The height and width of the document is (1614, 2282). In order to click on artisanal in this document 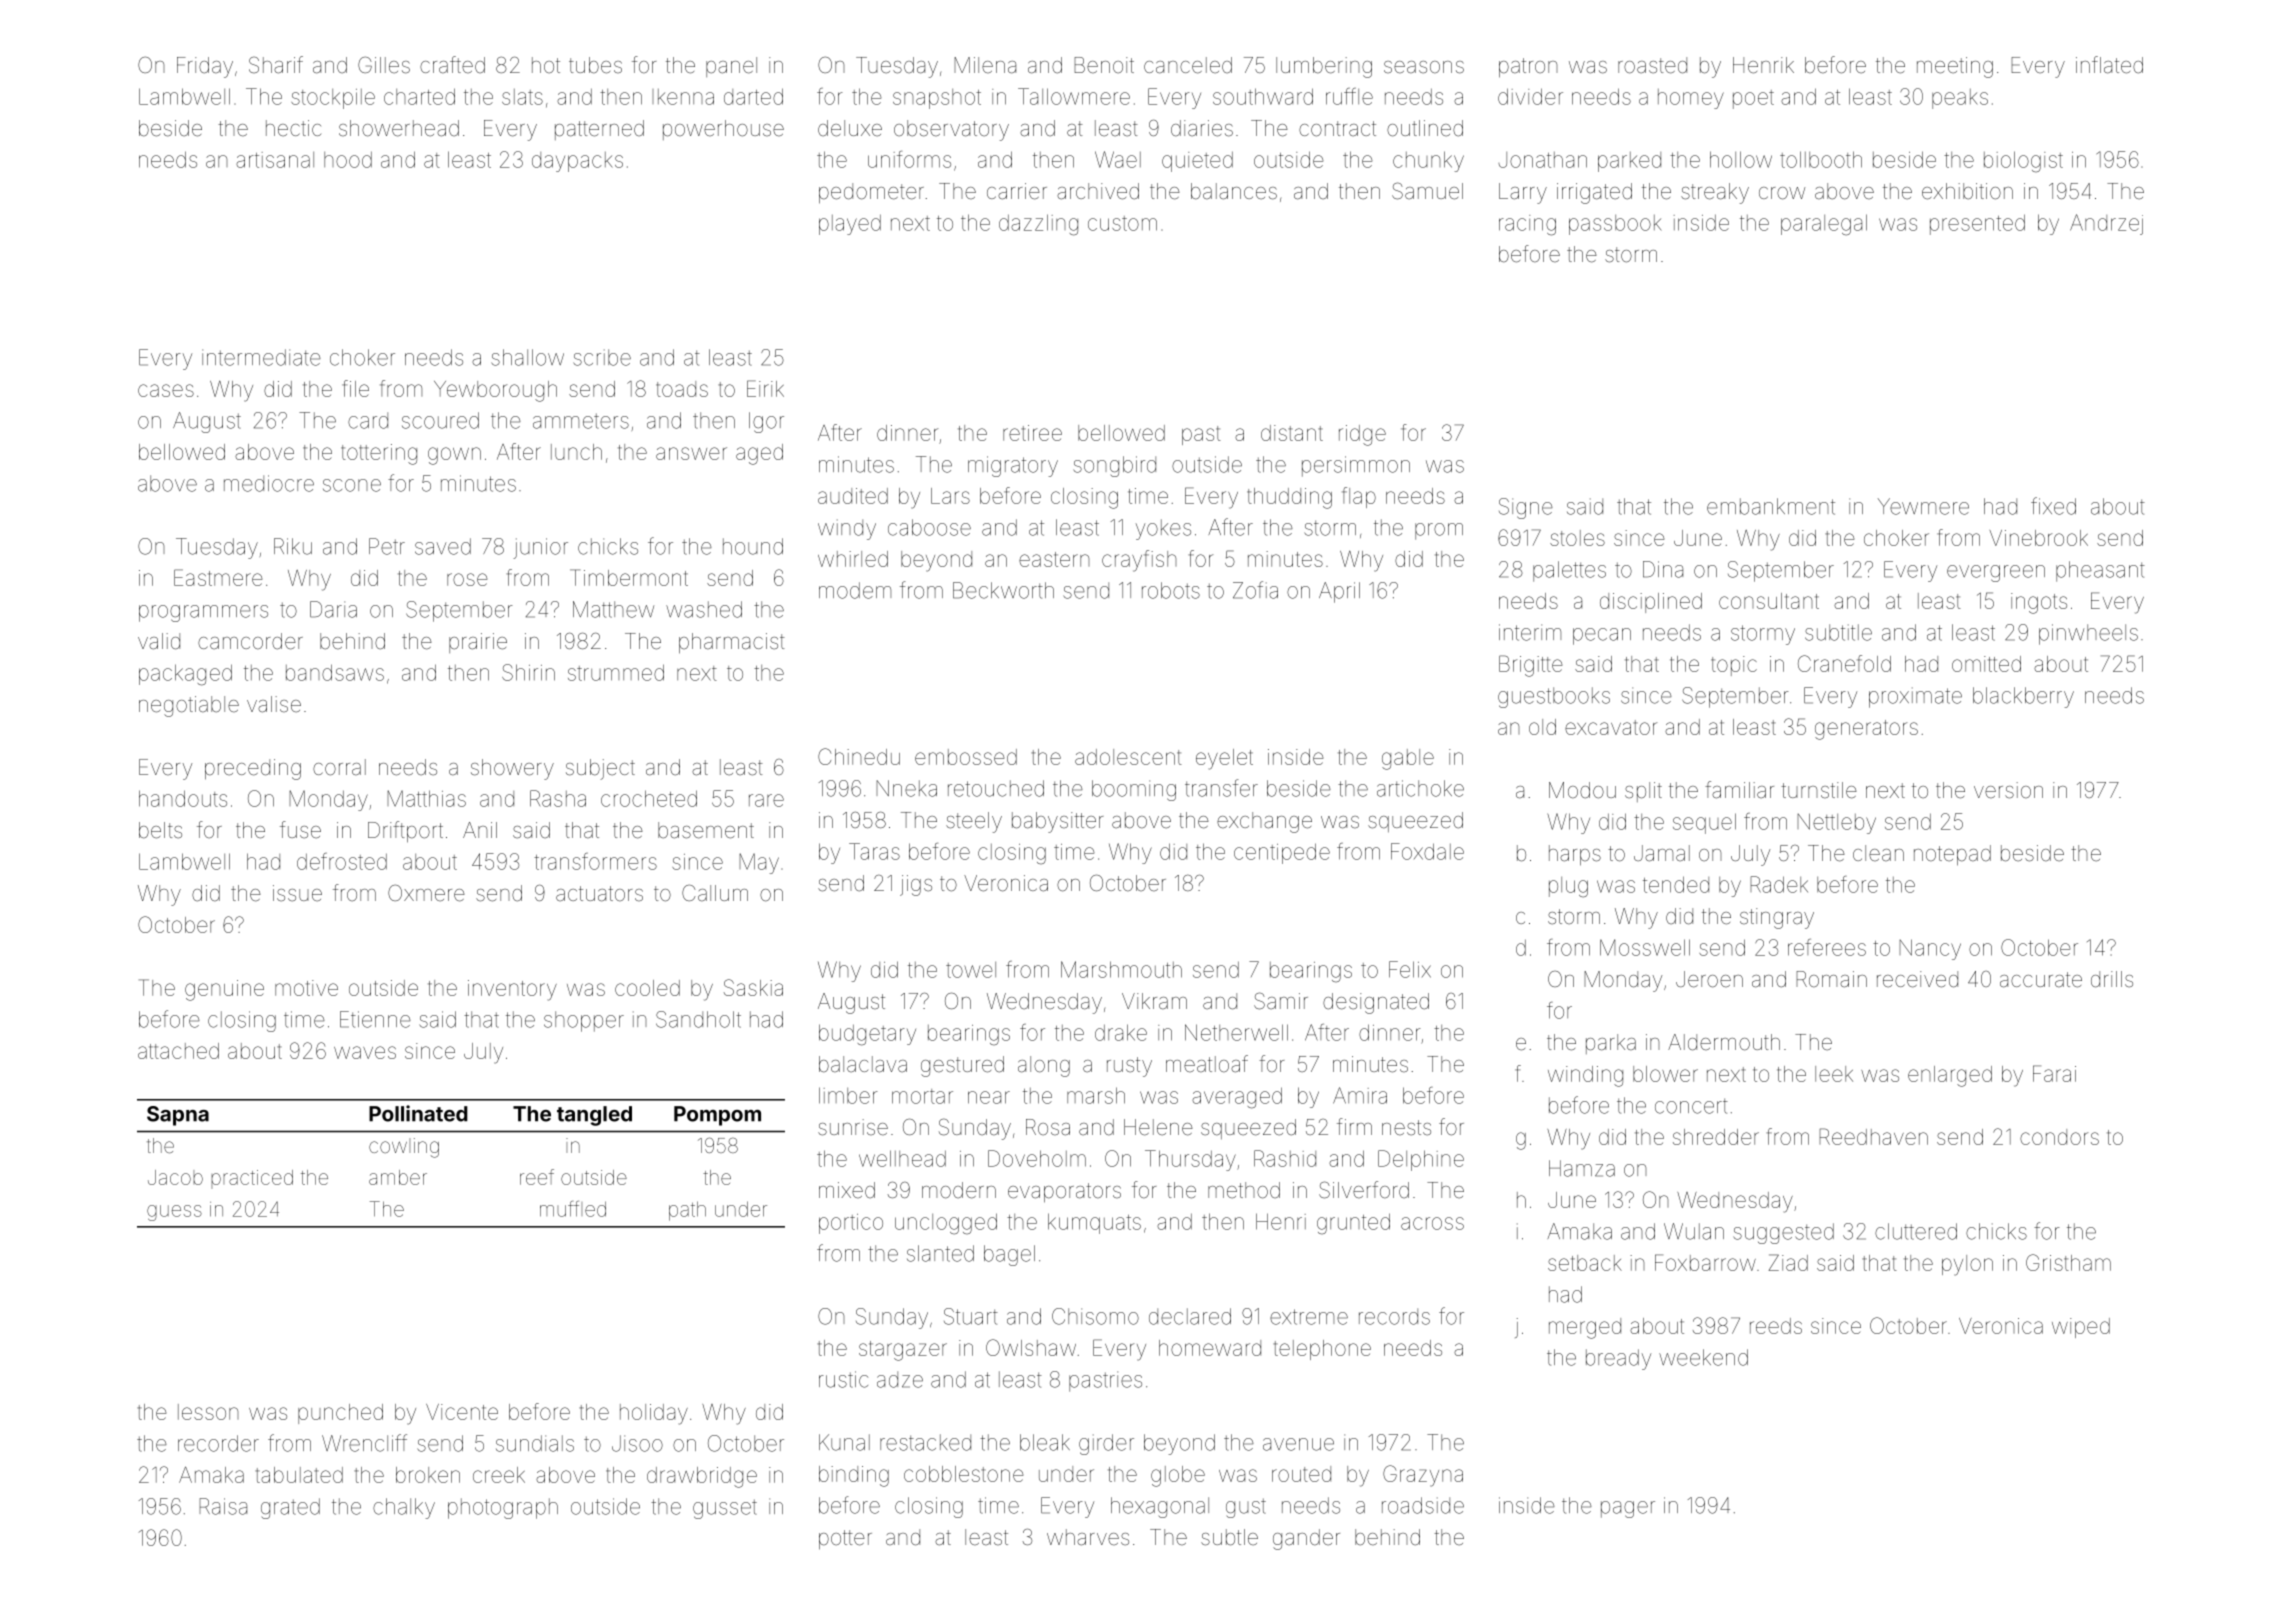, I will do `click(275, 160)`.
